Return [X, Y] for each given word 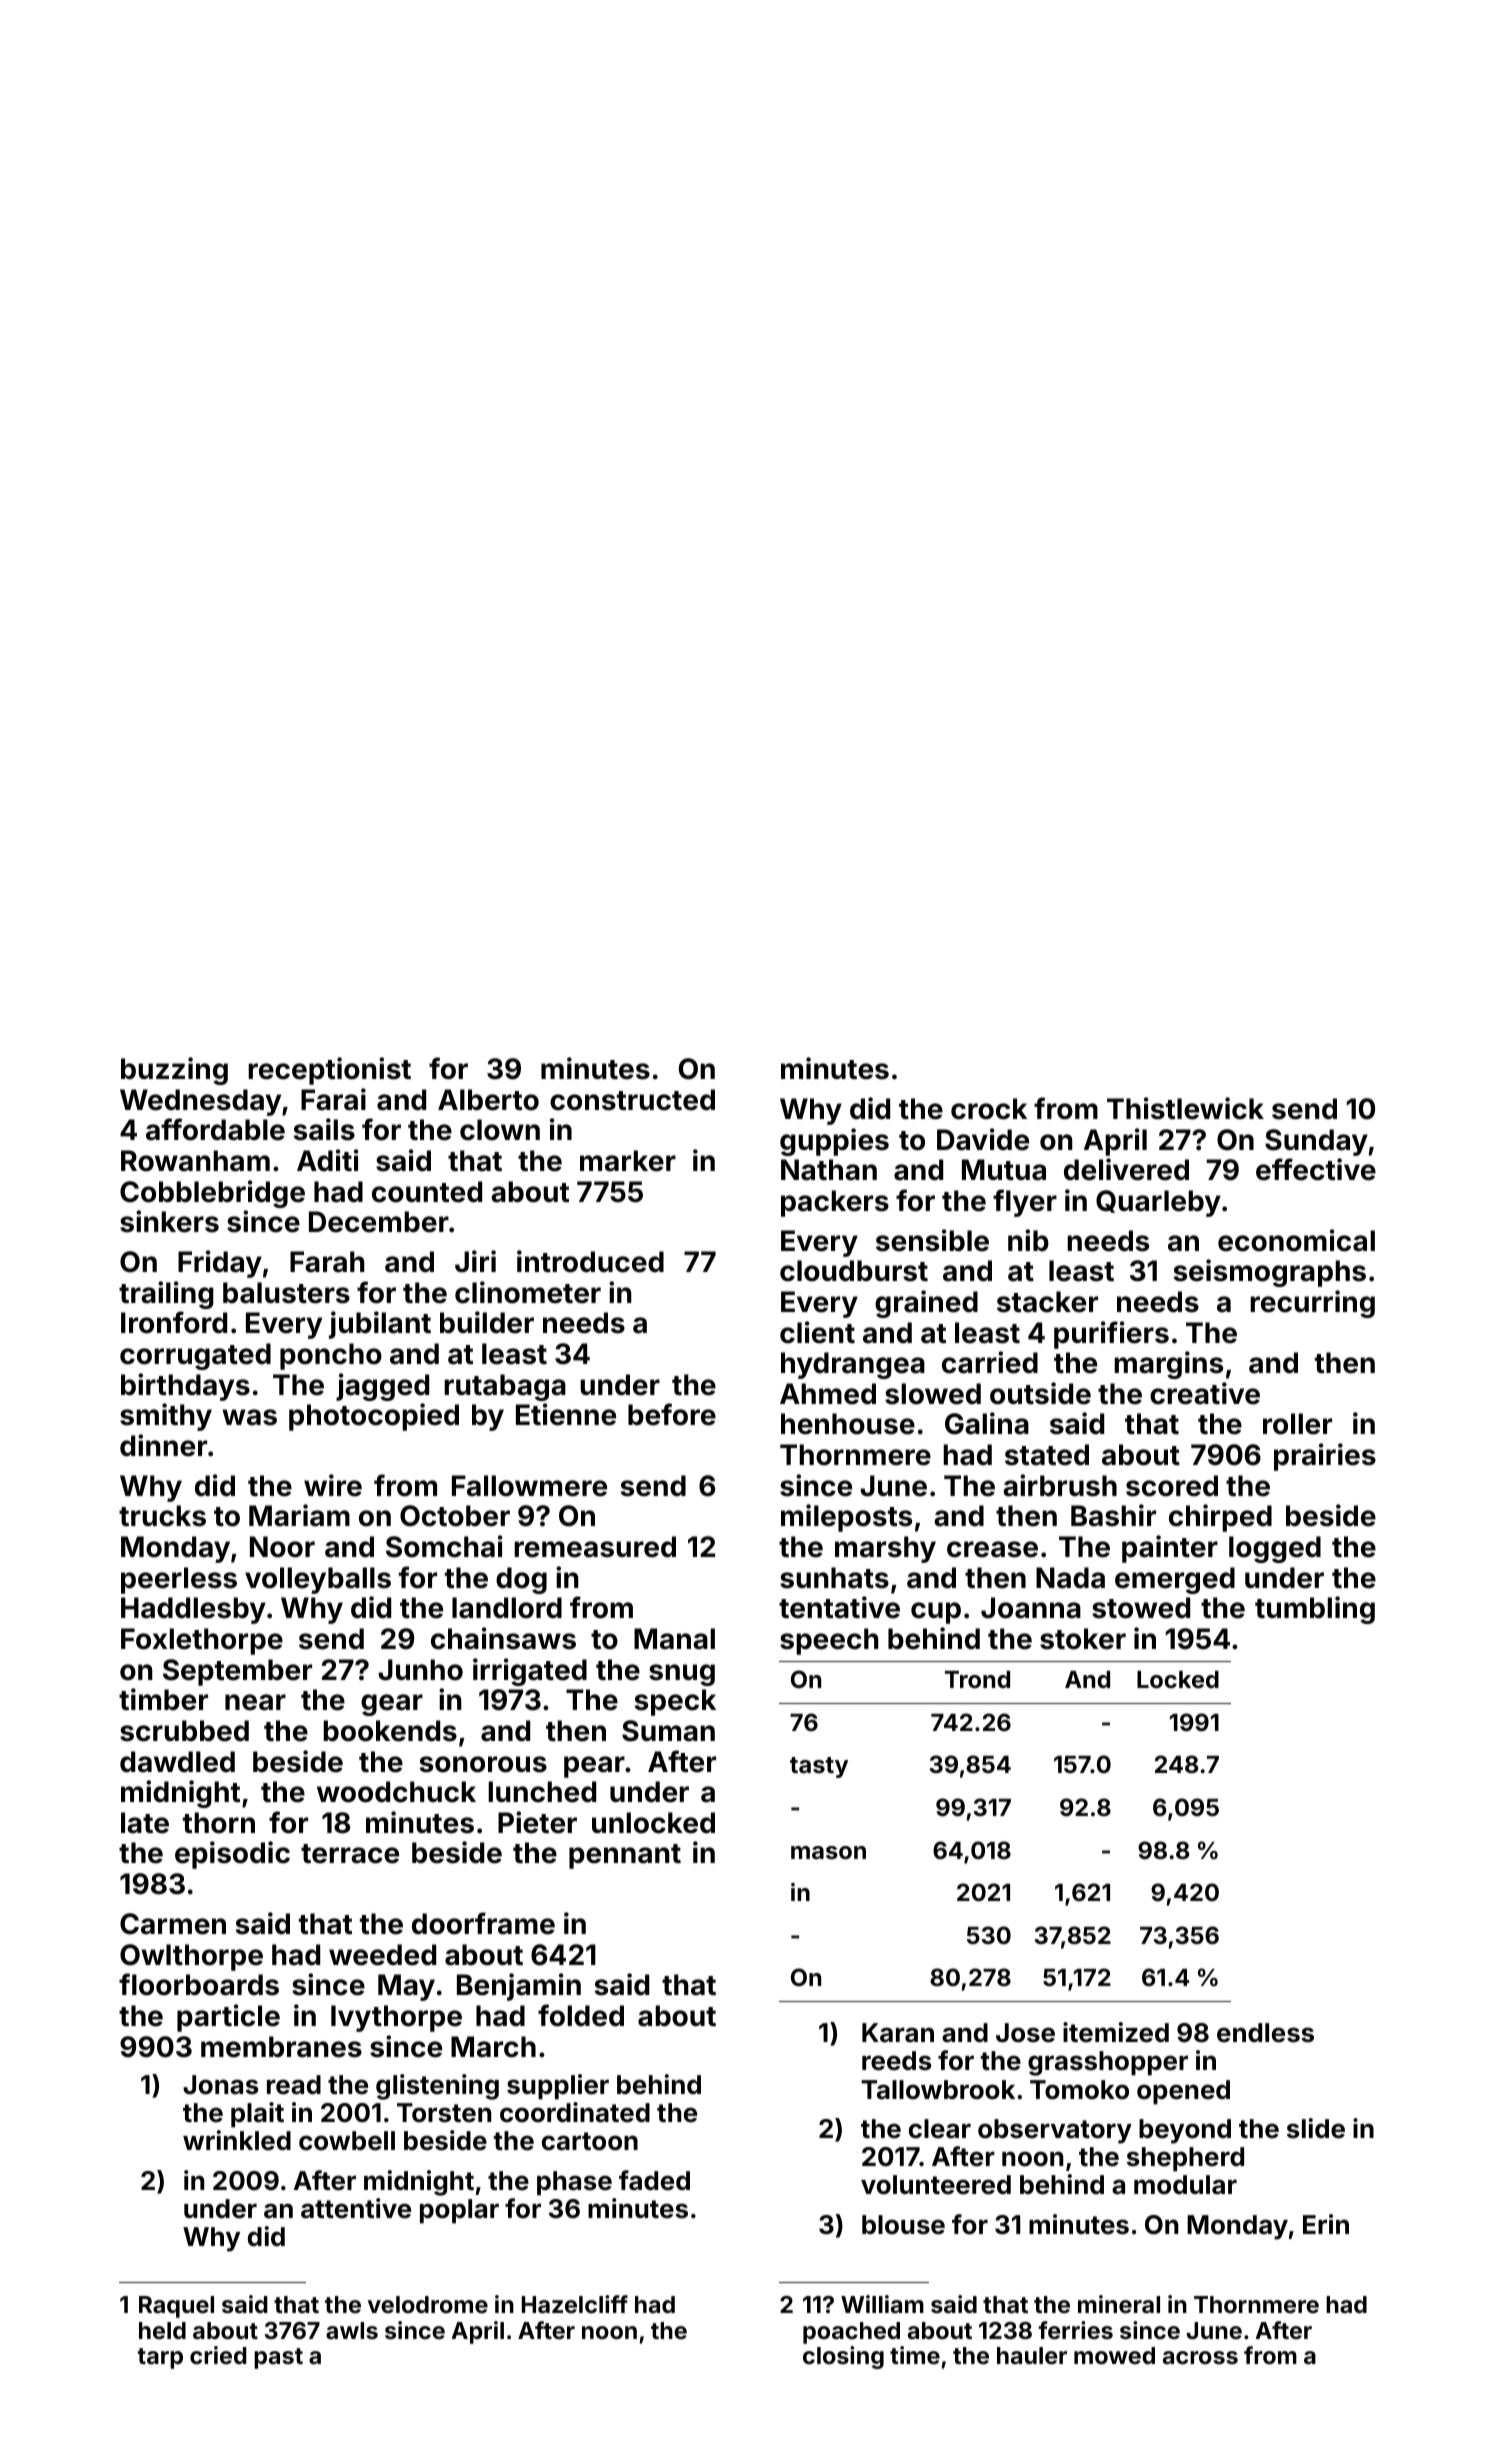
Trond [977, 1680]
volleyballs [318, 1580]
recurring [1312, 1304]
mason [828, 1853]
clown [500, 1130]
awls [352, 2330]
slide [1316, 2128]
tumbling [1315, 1610]
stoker [1083, 1639]
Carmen [173, 1924]
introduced [590, 1261]
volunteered [936, 2185]
